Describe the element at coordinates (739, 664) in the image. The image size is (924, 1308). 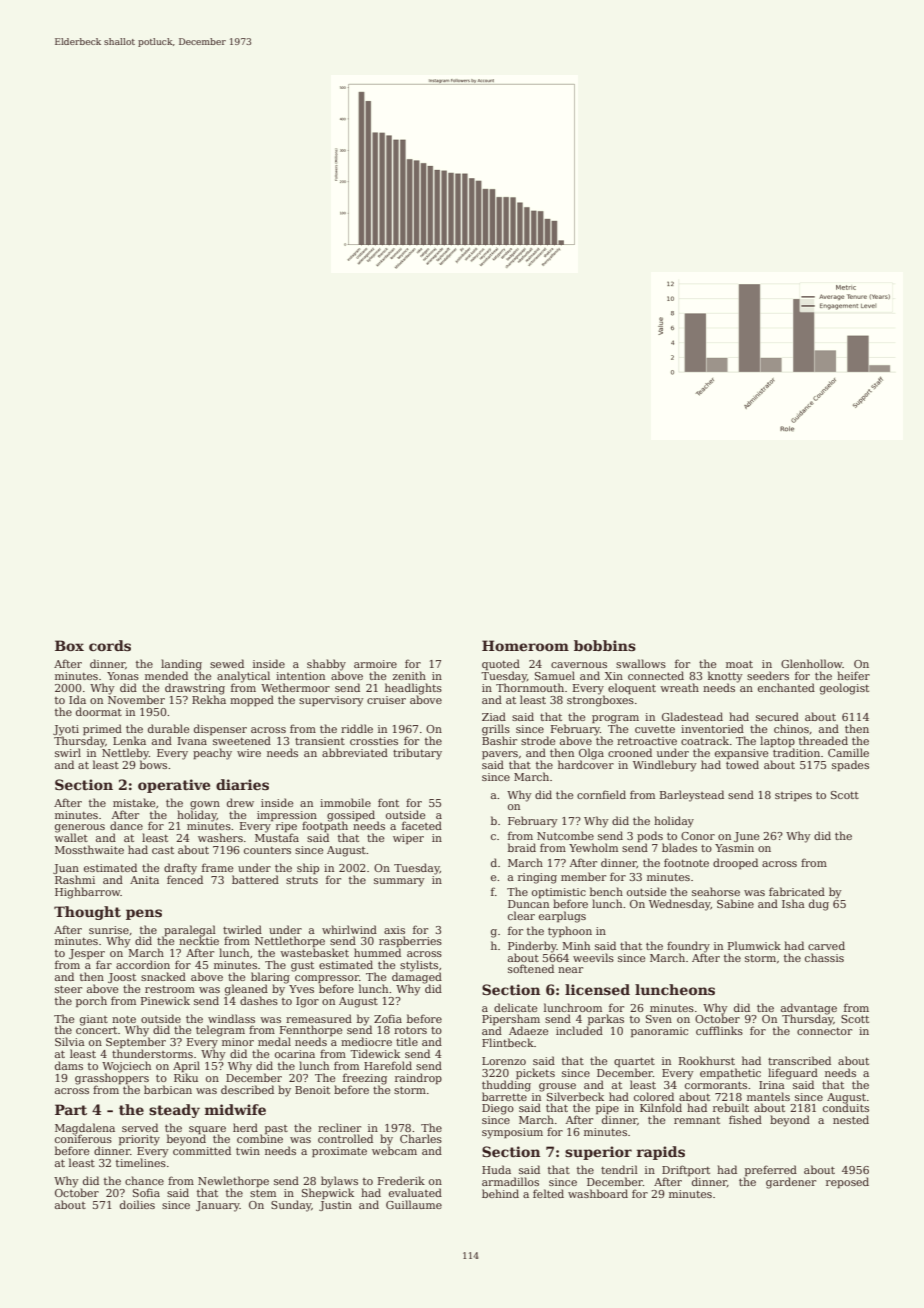
I see `moat` at that location.
